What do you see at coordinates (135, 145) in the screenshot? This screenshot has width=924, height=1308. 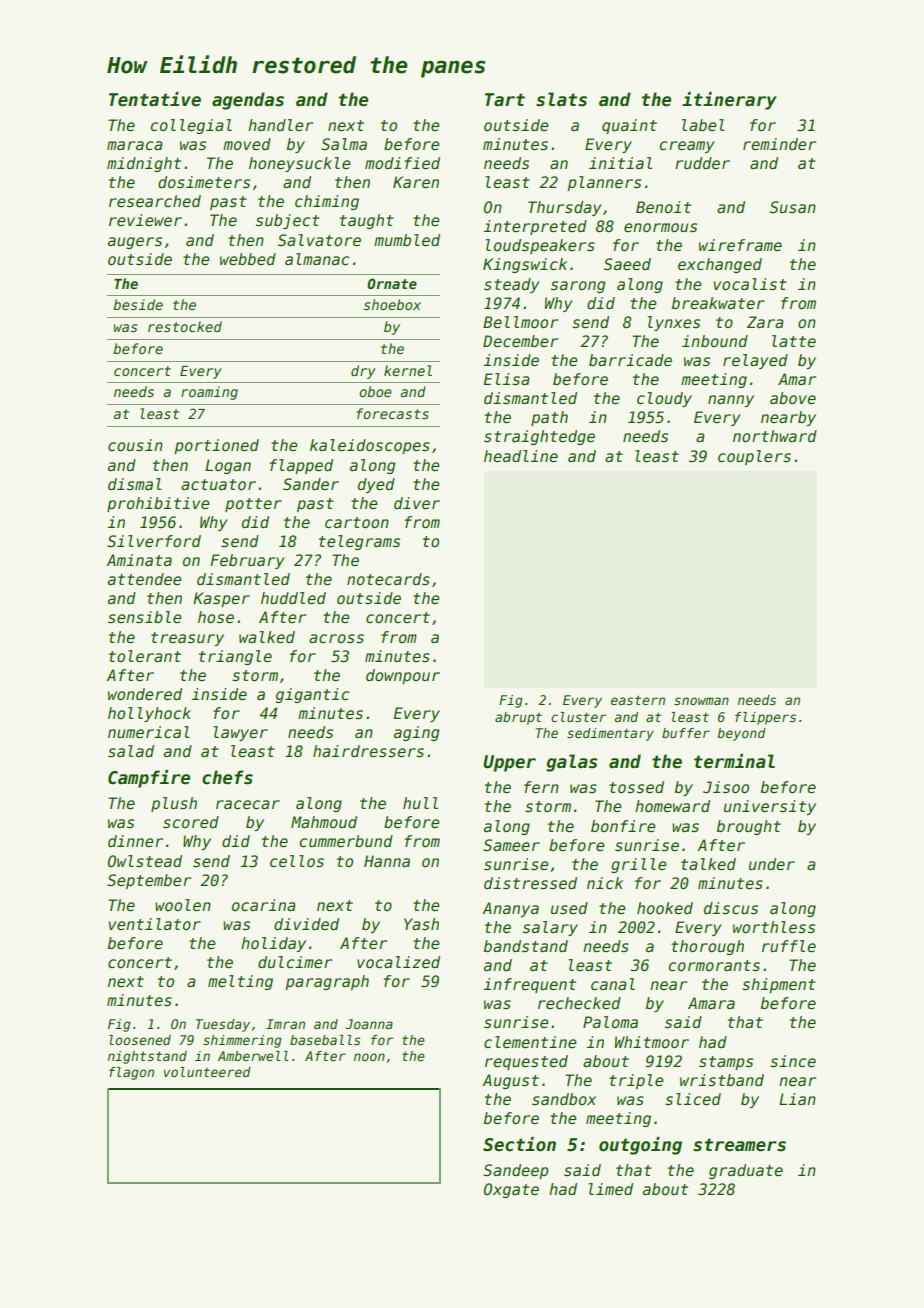 I see `maraca` at bounding box center [135, 145].
